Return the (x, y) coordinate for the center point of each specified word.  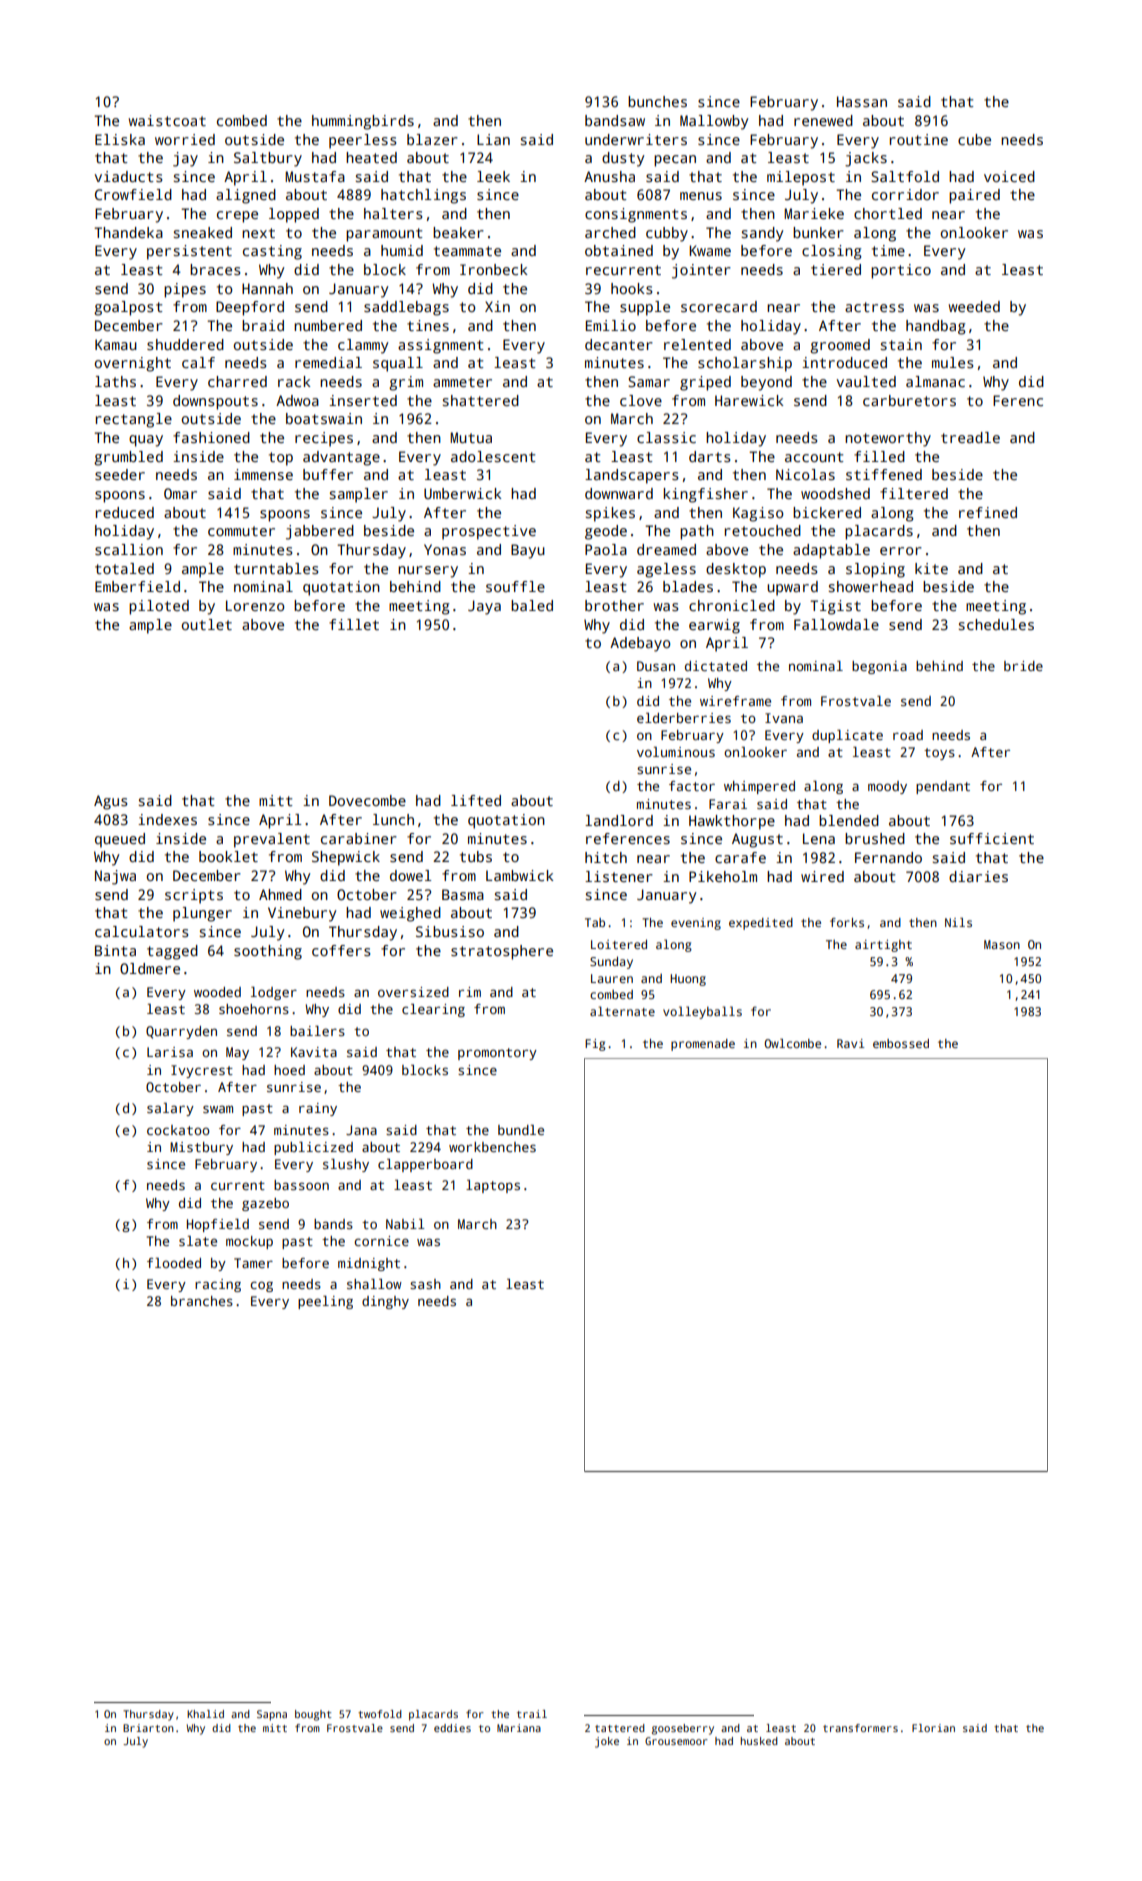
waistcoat (167, 120)
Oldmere (150, 968)
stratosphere (502, 952)
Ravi (851, 1043)
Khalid (205, 1714)
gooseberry (683, 1729)
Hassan (862, 101)
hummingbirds (363, 122)
